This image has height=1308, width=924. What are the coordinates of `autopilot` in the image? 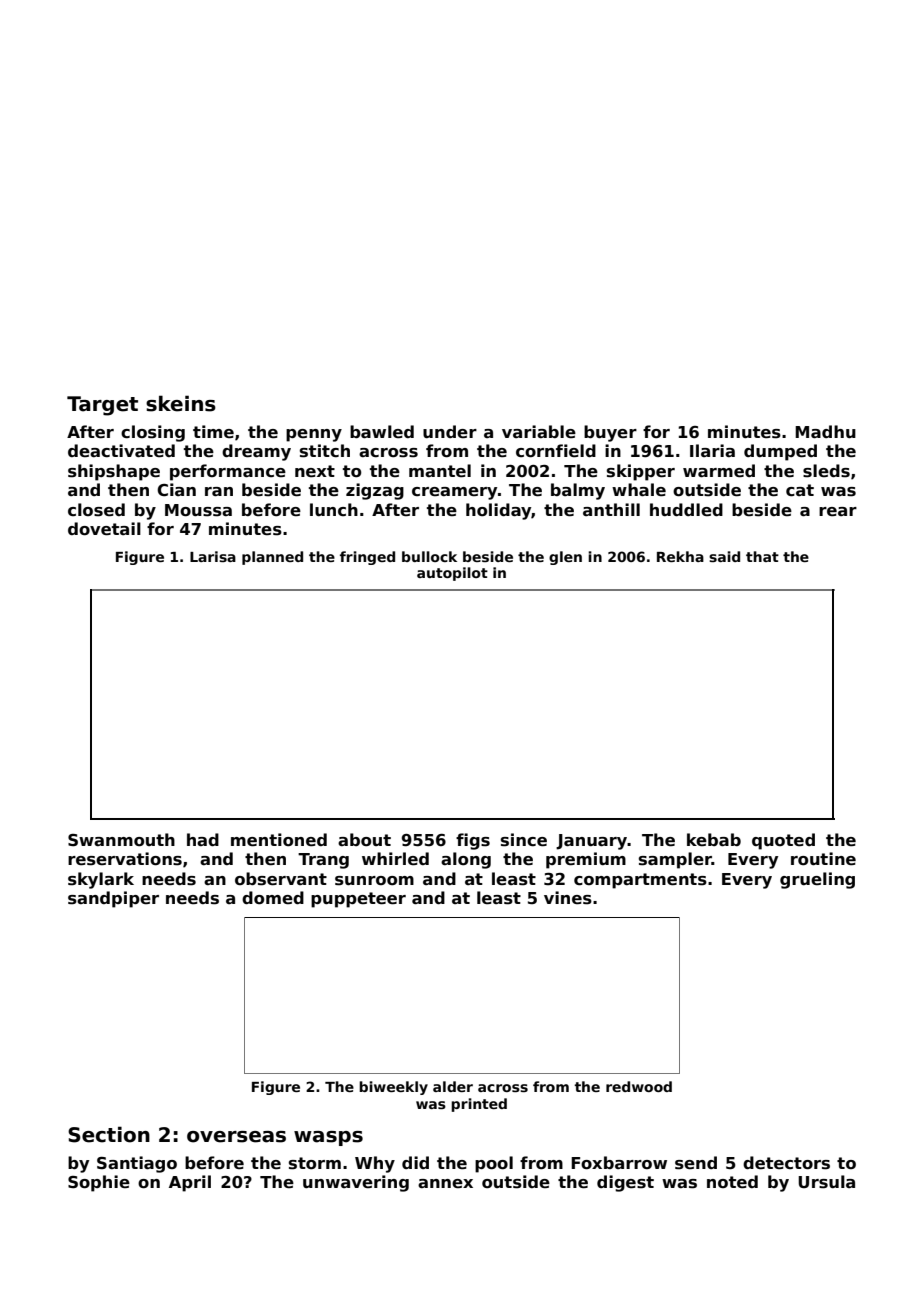 It's located at (452, 574).
